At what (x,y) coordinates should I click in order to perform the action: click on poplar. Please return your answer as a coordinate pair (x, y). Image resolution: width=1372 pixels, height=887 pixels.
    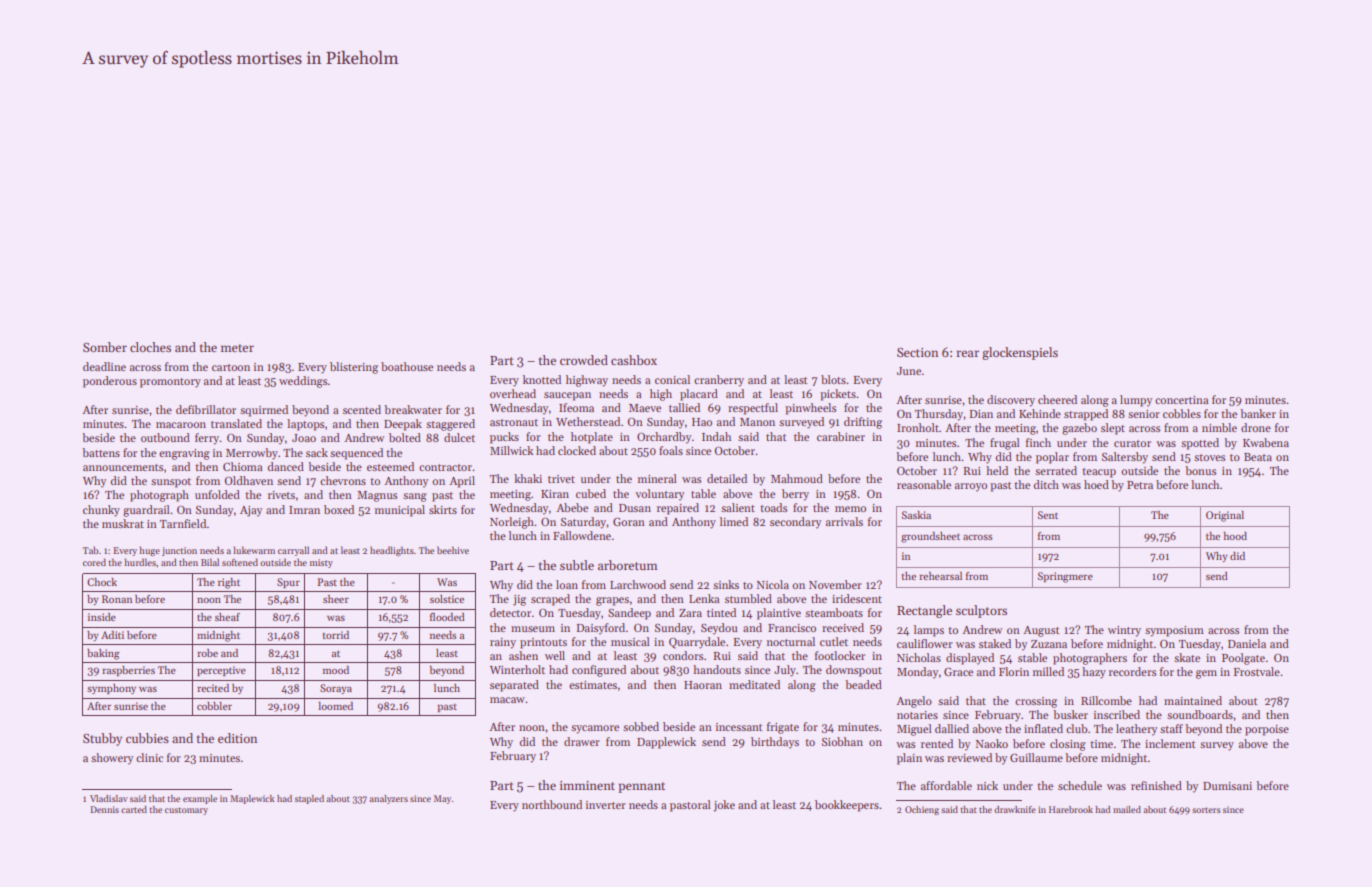
    Looking at the image, I should click on (1052, 458).
